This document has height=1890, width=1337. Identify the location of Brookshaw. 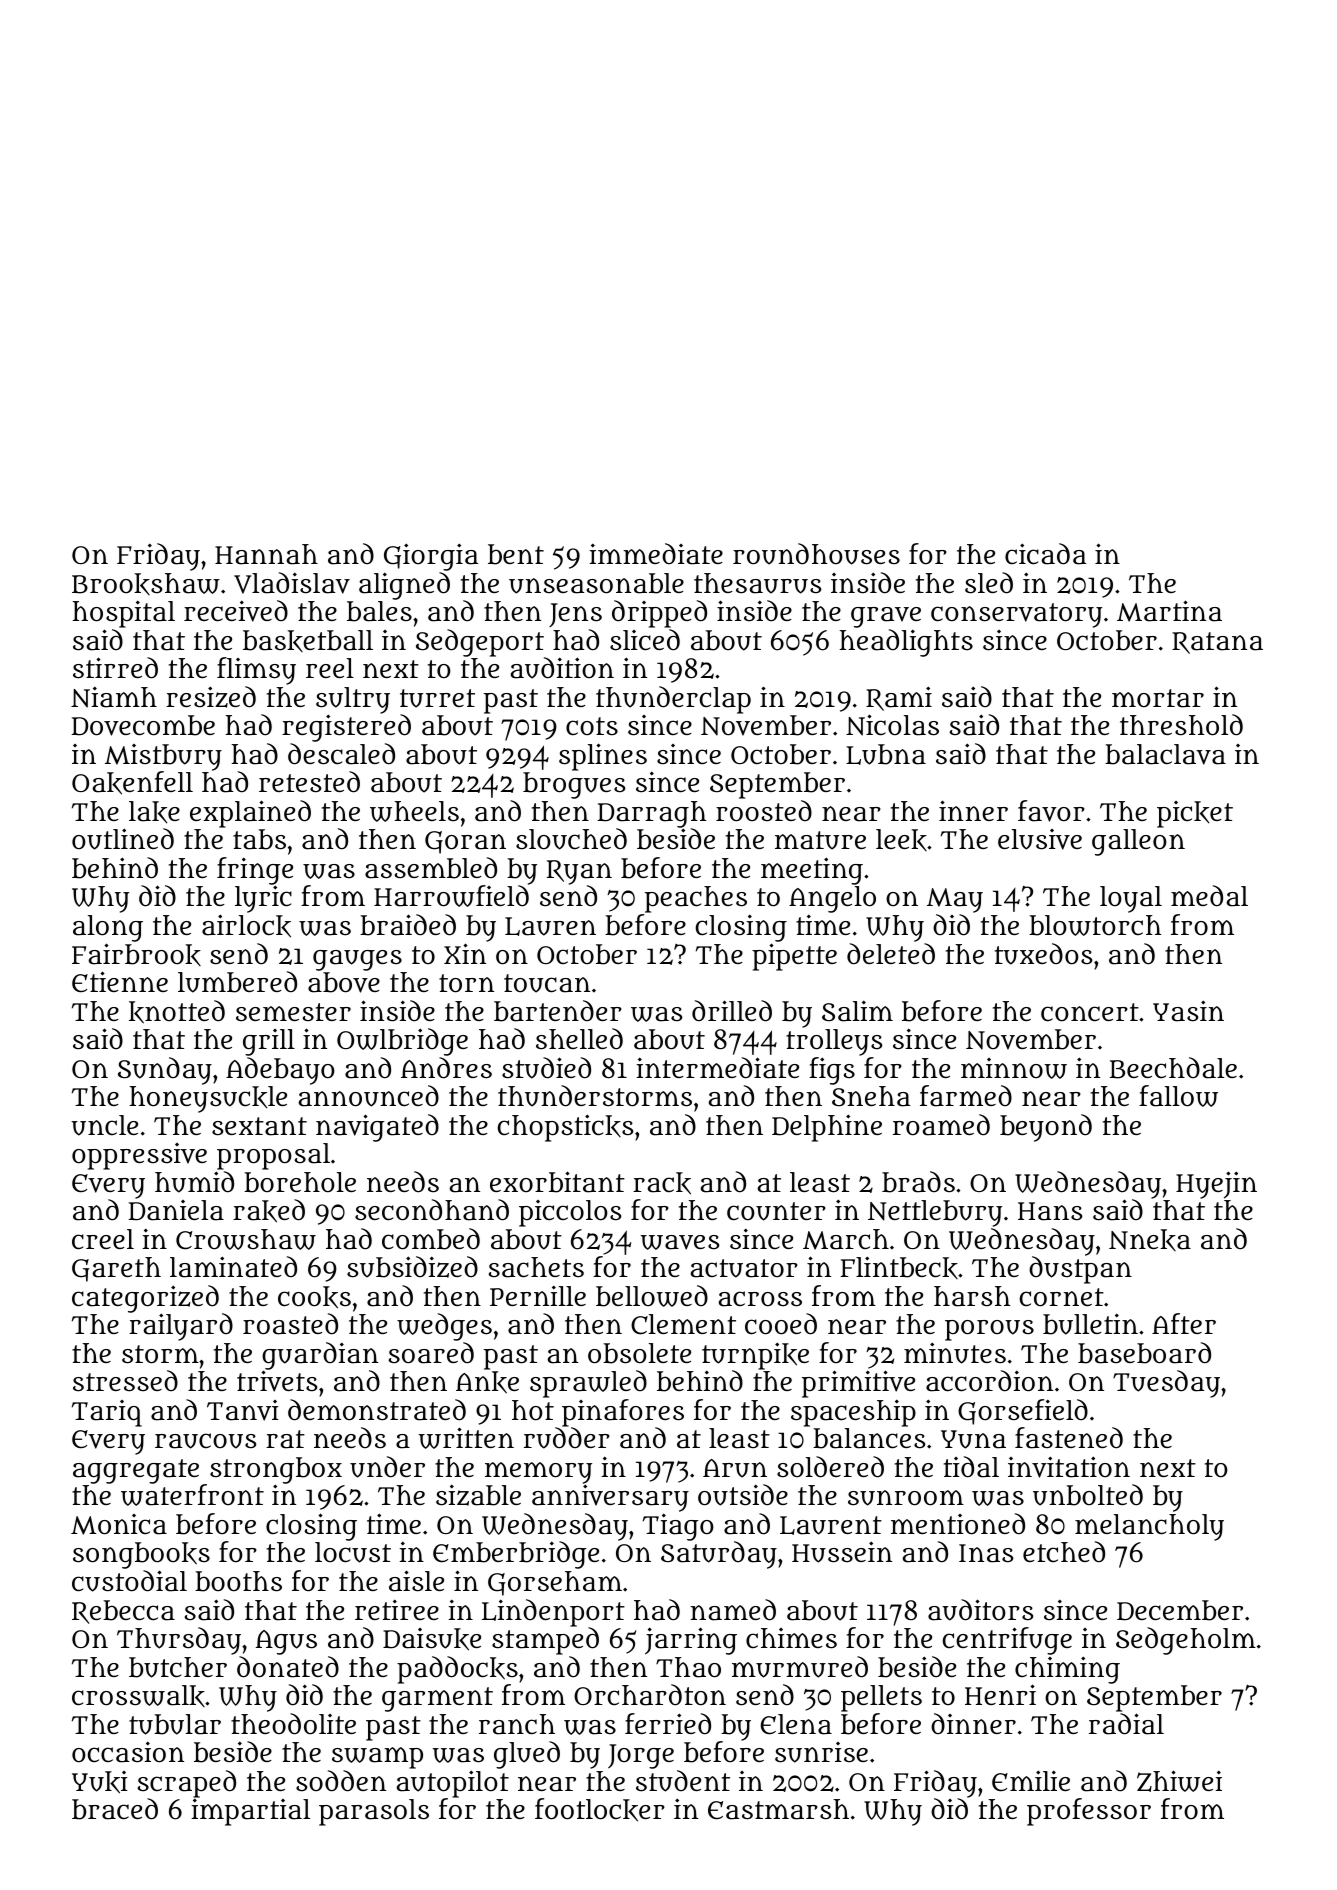
(146, 584).
